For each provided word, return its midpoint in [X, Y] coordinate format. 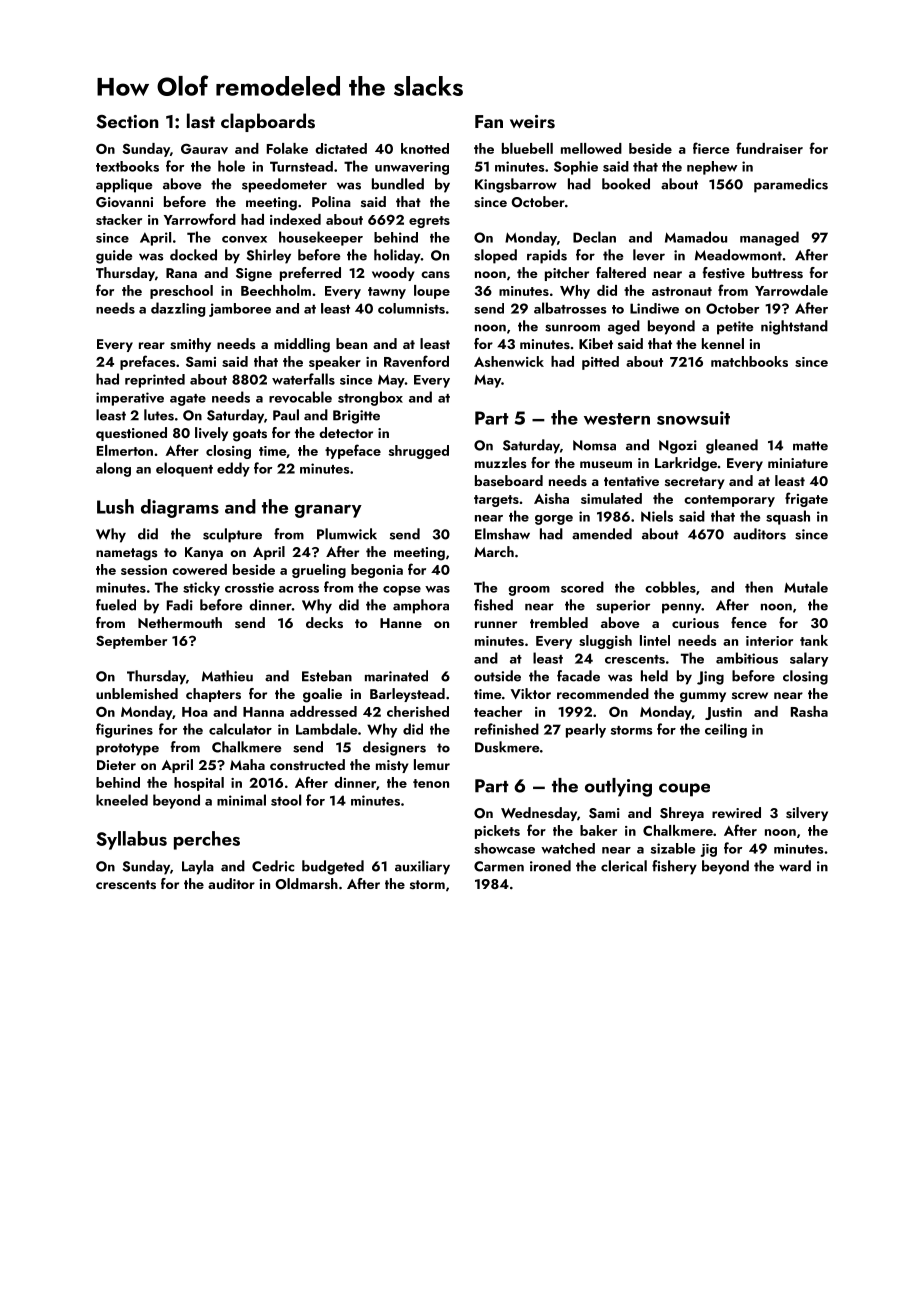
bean [351, 343]
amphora [421, 606]
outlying [618, 787]
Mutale [806, 587]
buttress [777, 273]
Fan [489, 121]
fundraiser [769, 148]
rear [152, 345]
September [131, 642]
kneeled [122, 800]
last [201, 121]
